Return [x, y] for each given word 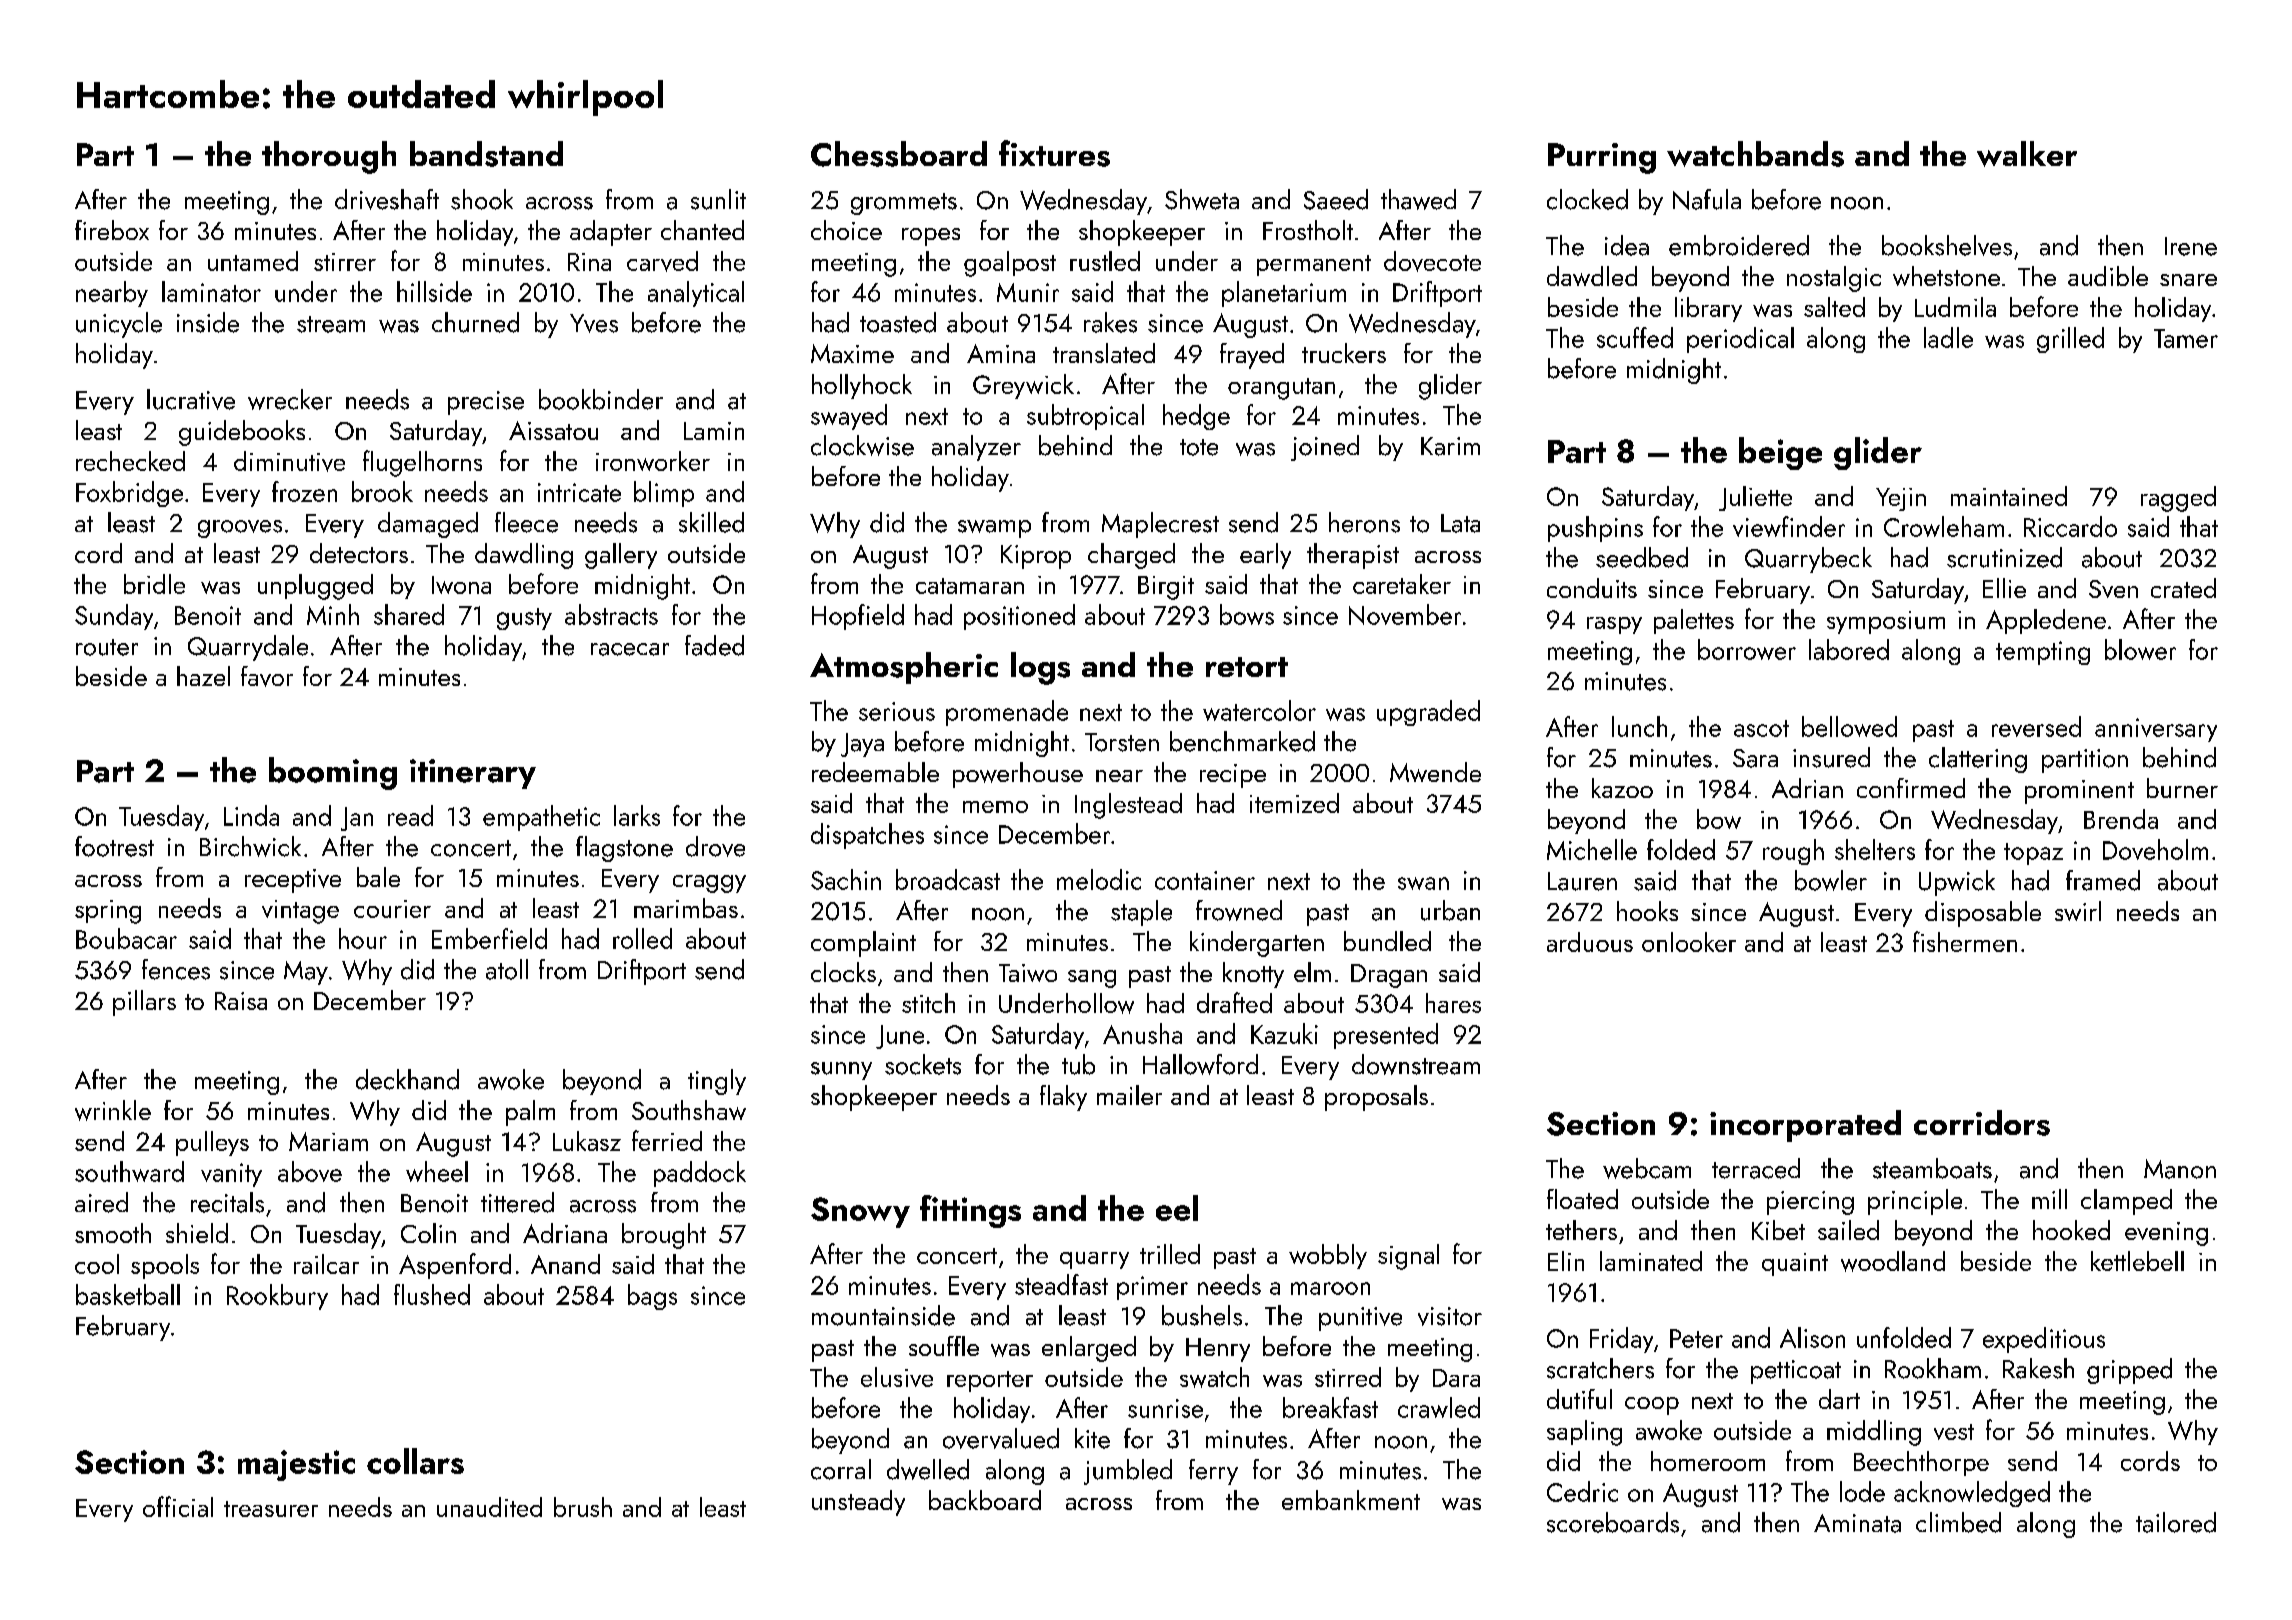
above [310, 1171]
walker [2027, 154]
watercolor [1259, 710]
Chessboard [899, 154]
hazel [203, 676]
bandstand [486, 154]
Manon [2180, 1169]
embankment [1351, 1500]
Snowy [860, 1212]
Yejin [1901, 499]
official [178, 1506]
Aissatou [553, 430]
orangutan [1281, 389]
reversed [2036, 726]
